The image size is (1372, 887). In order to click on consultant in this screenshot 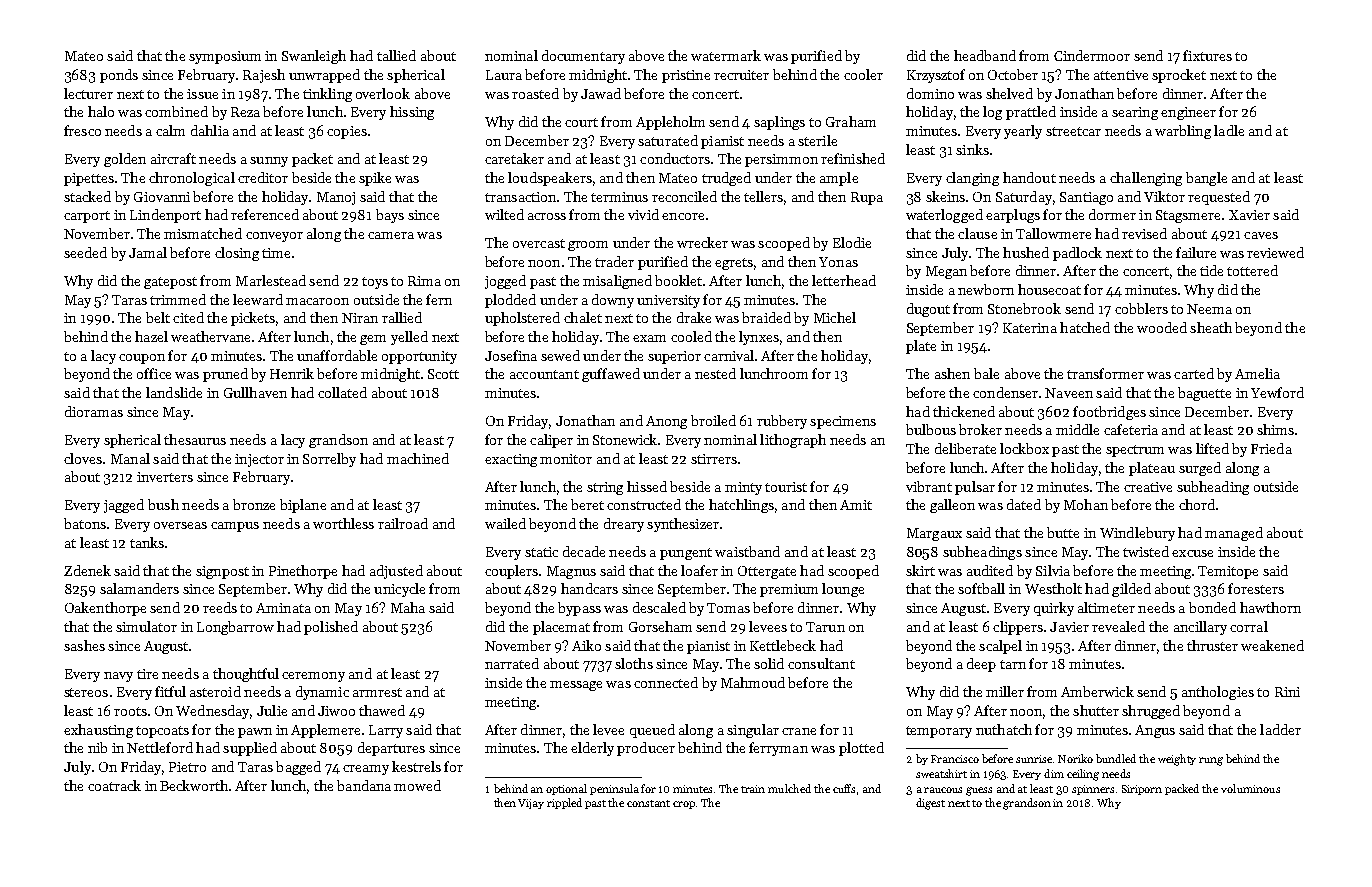, I will do `click(821, 663)`.
